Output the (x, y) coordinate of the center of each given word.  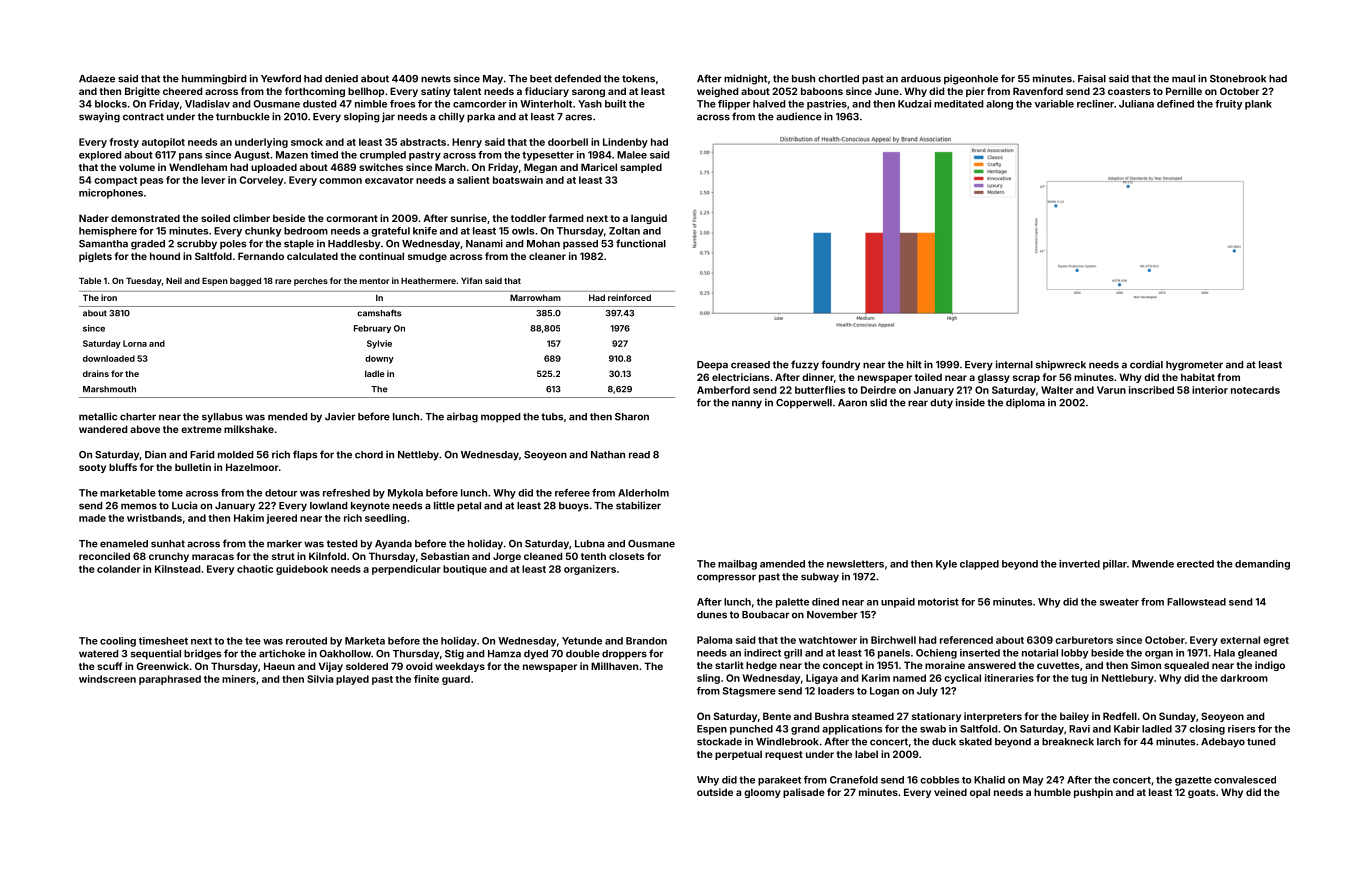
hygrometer (1194, 366)
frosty (124, 143)
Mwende (1153, 564)
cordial (1146, 364)
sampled (641, 168)
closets (626, 556)
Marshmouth (109, 389)
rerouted (306, 641)
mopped (500, 418)
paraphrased (170, 680)
